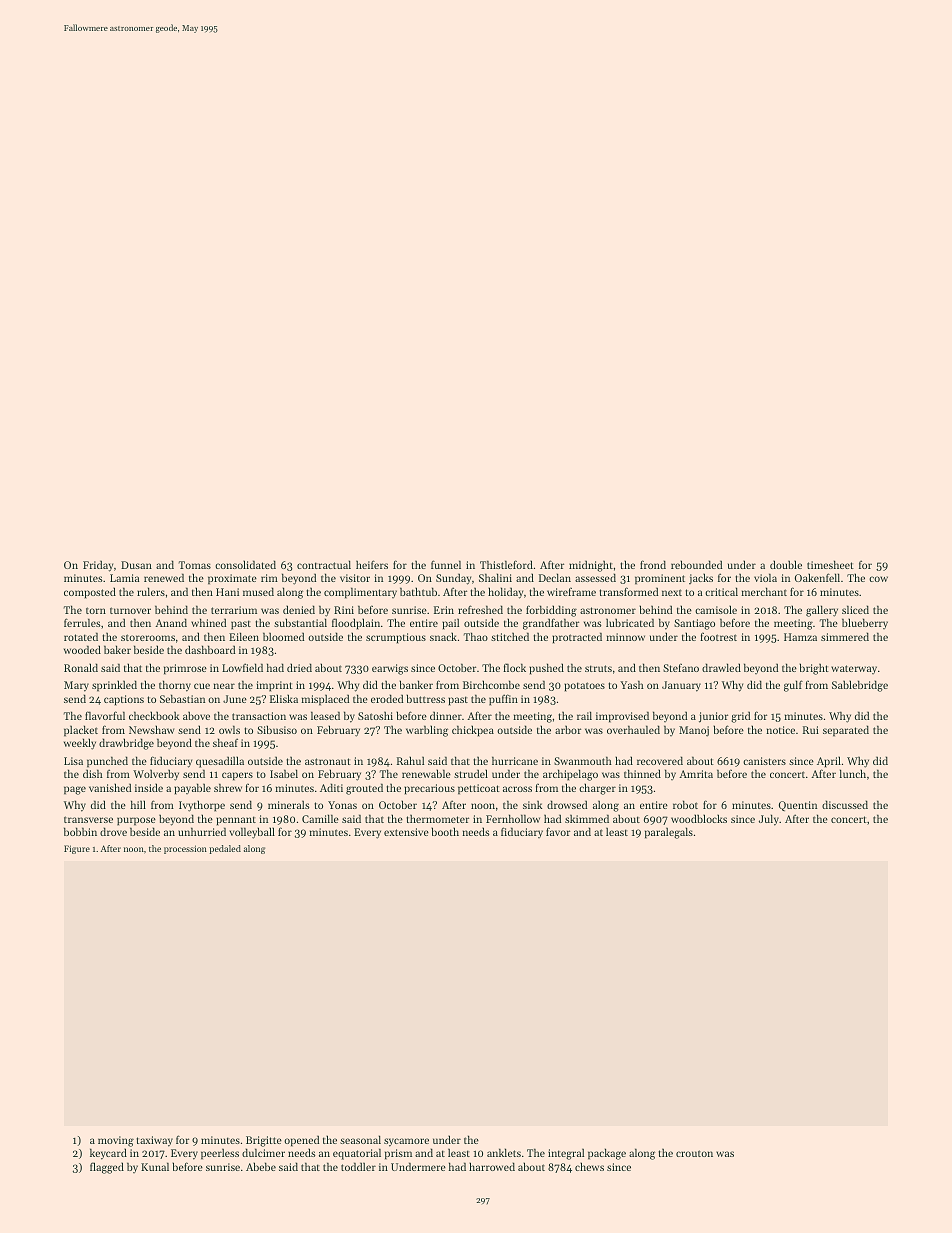 The height and width of the page is (1233, 952). I want to click on favor, so click(558, 831).
